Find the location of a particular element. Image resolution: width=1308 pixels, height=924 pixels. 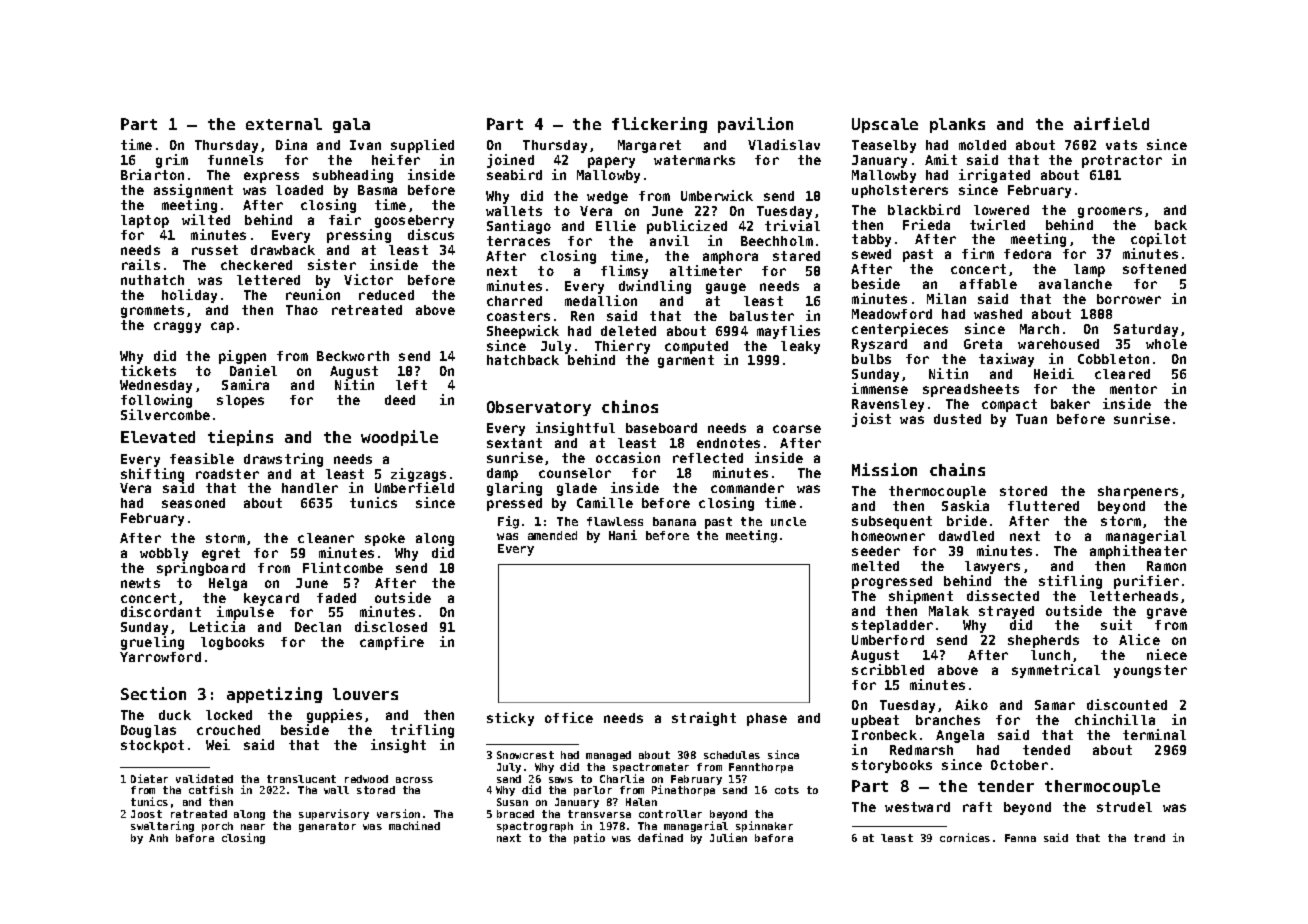

Upscale is located at coordinates (885, 125).
